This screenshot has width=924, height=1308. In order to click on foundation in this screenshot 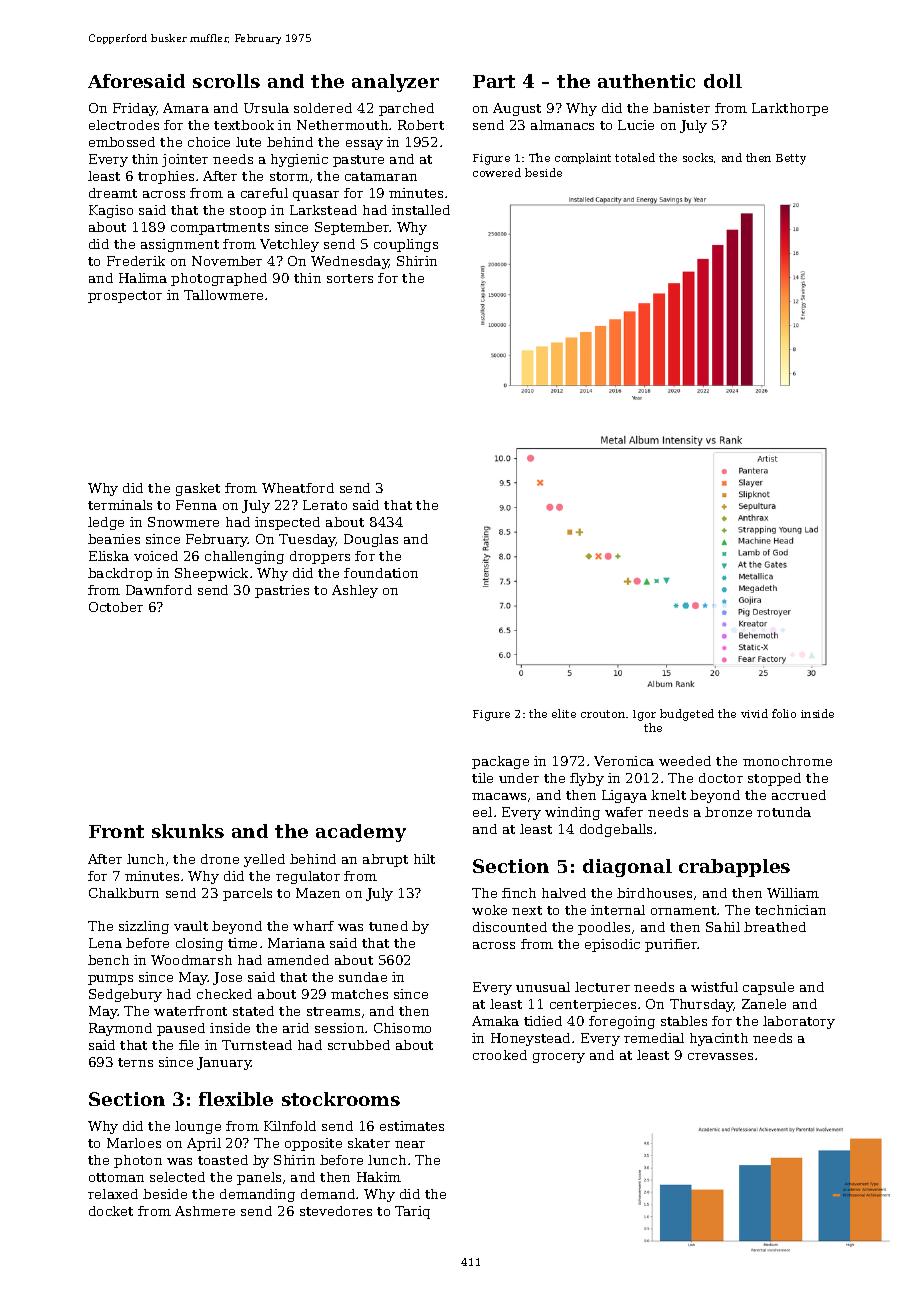, I will do `click(381, 573)`.
